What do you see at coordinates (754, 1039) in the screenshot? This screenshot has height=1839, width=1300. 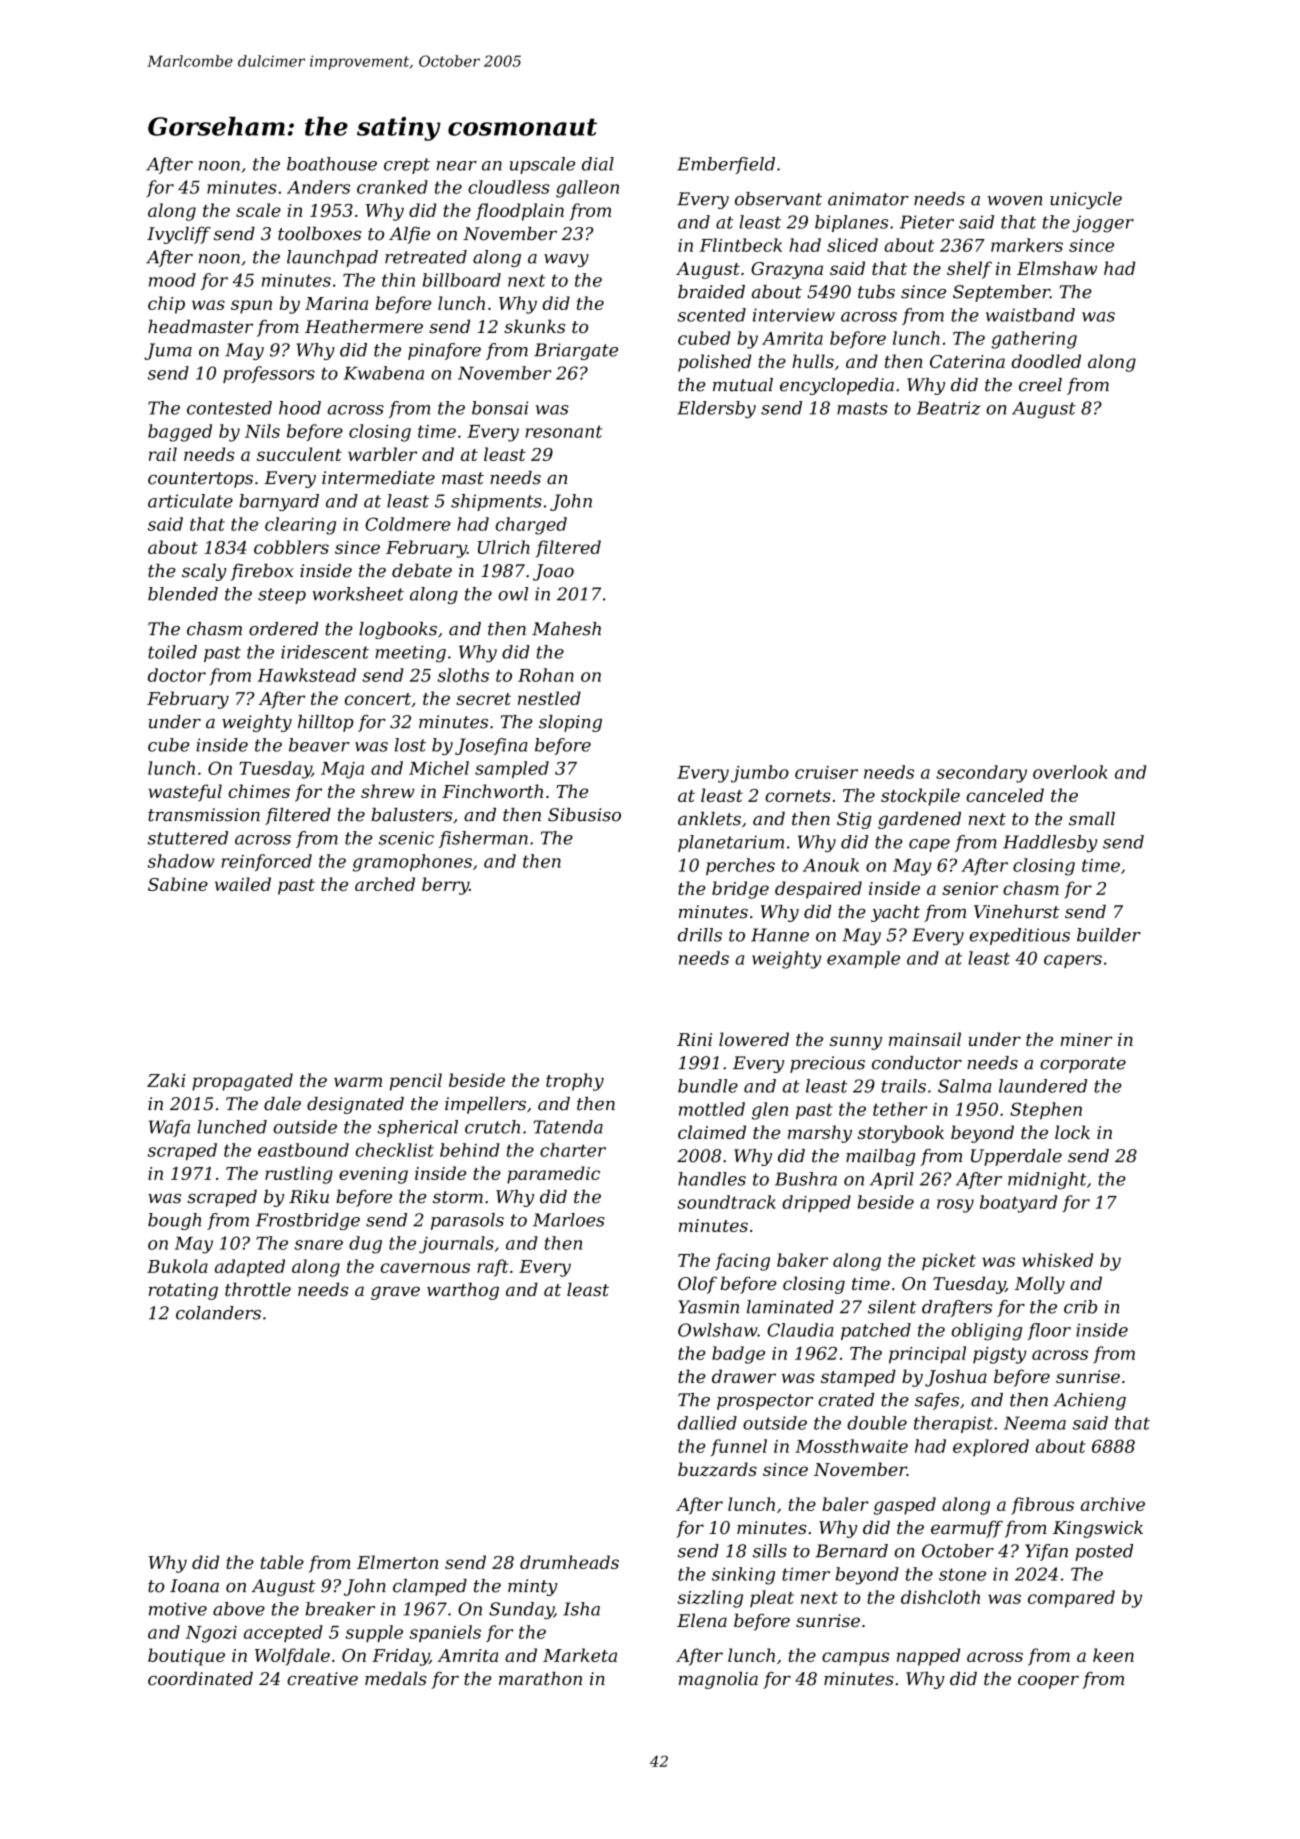 I see `lowered` at bounding box center [754, 1039].
